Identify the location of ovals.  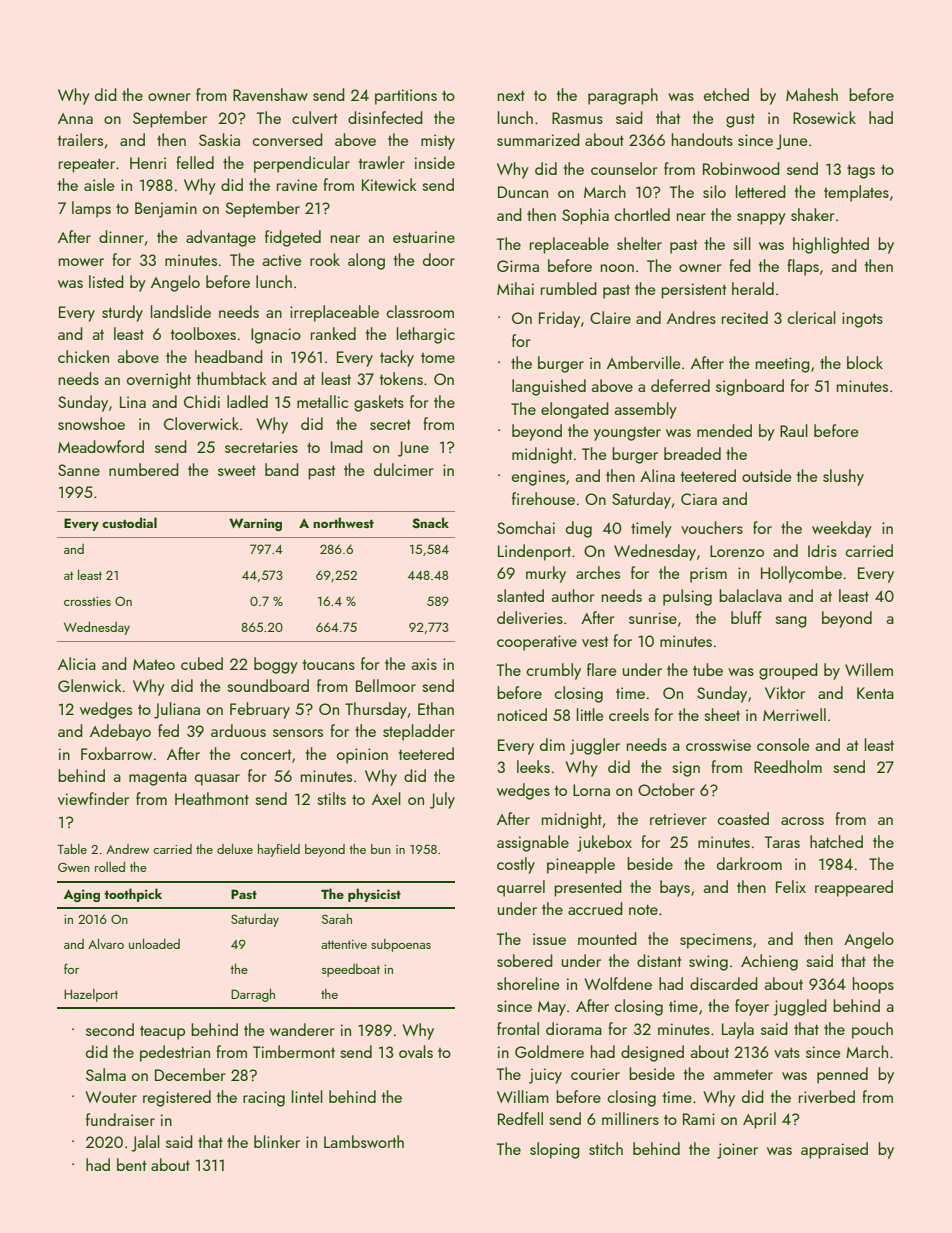
(416, 1051).
